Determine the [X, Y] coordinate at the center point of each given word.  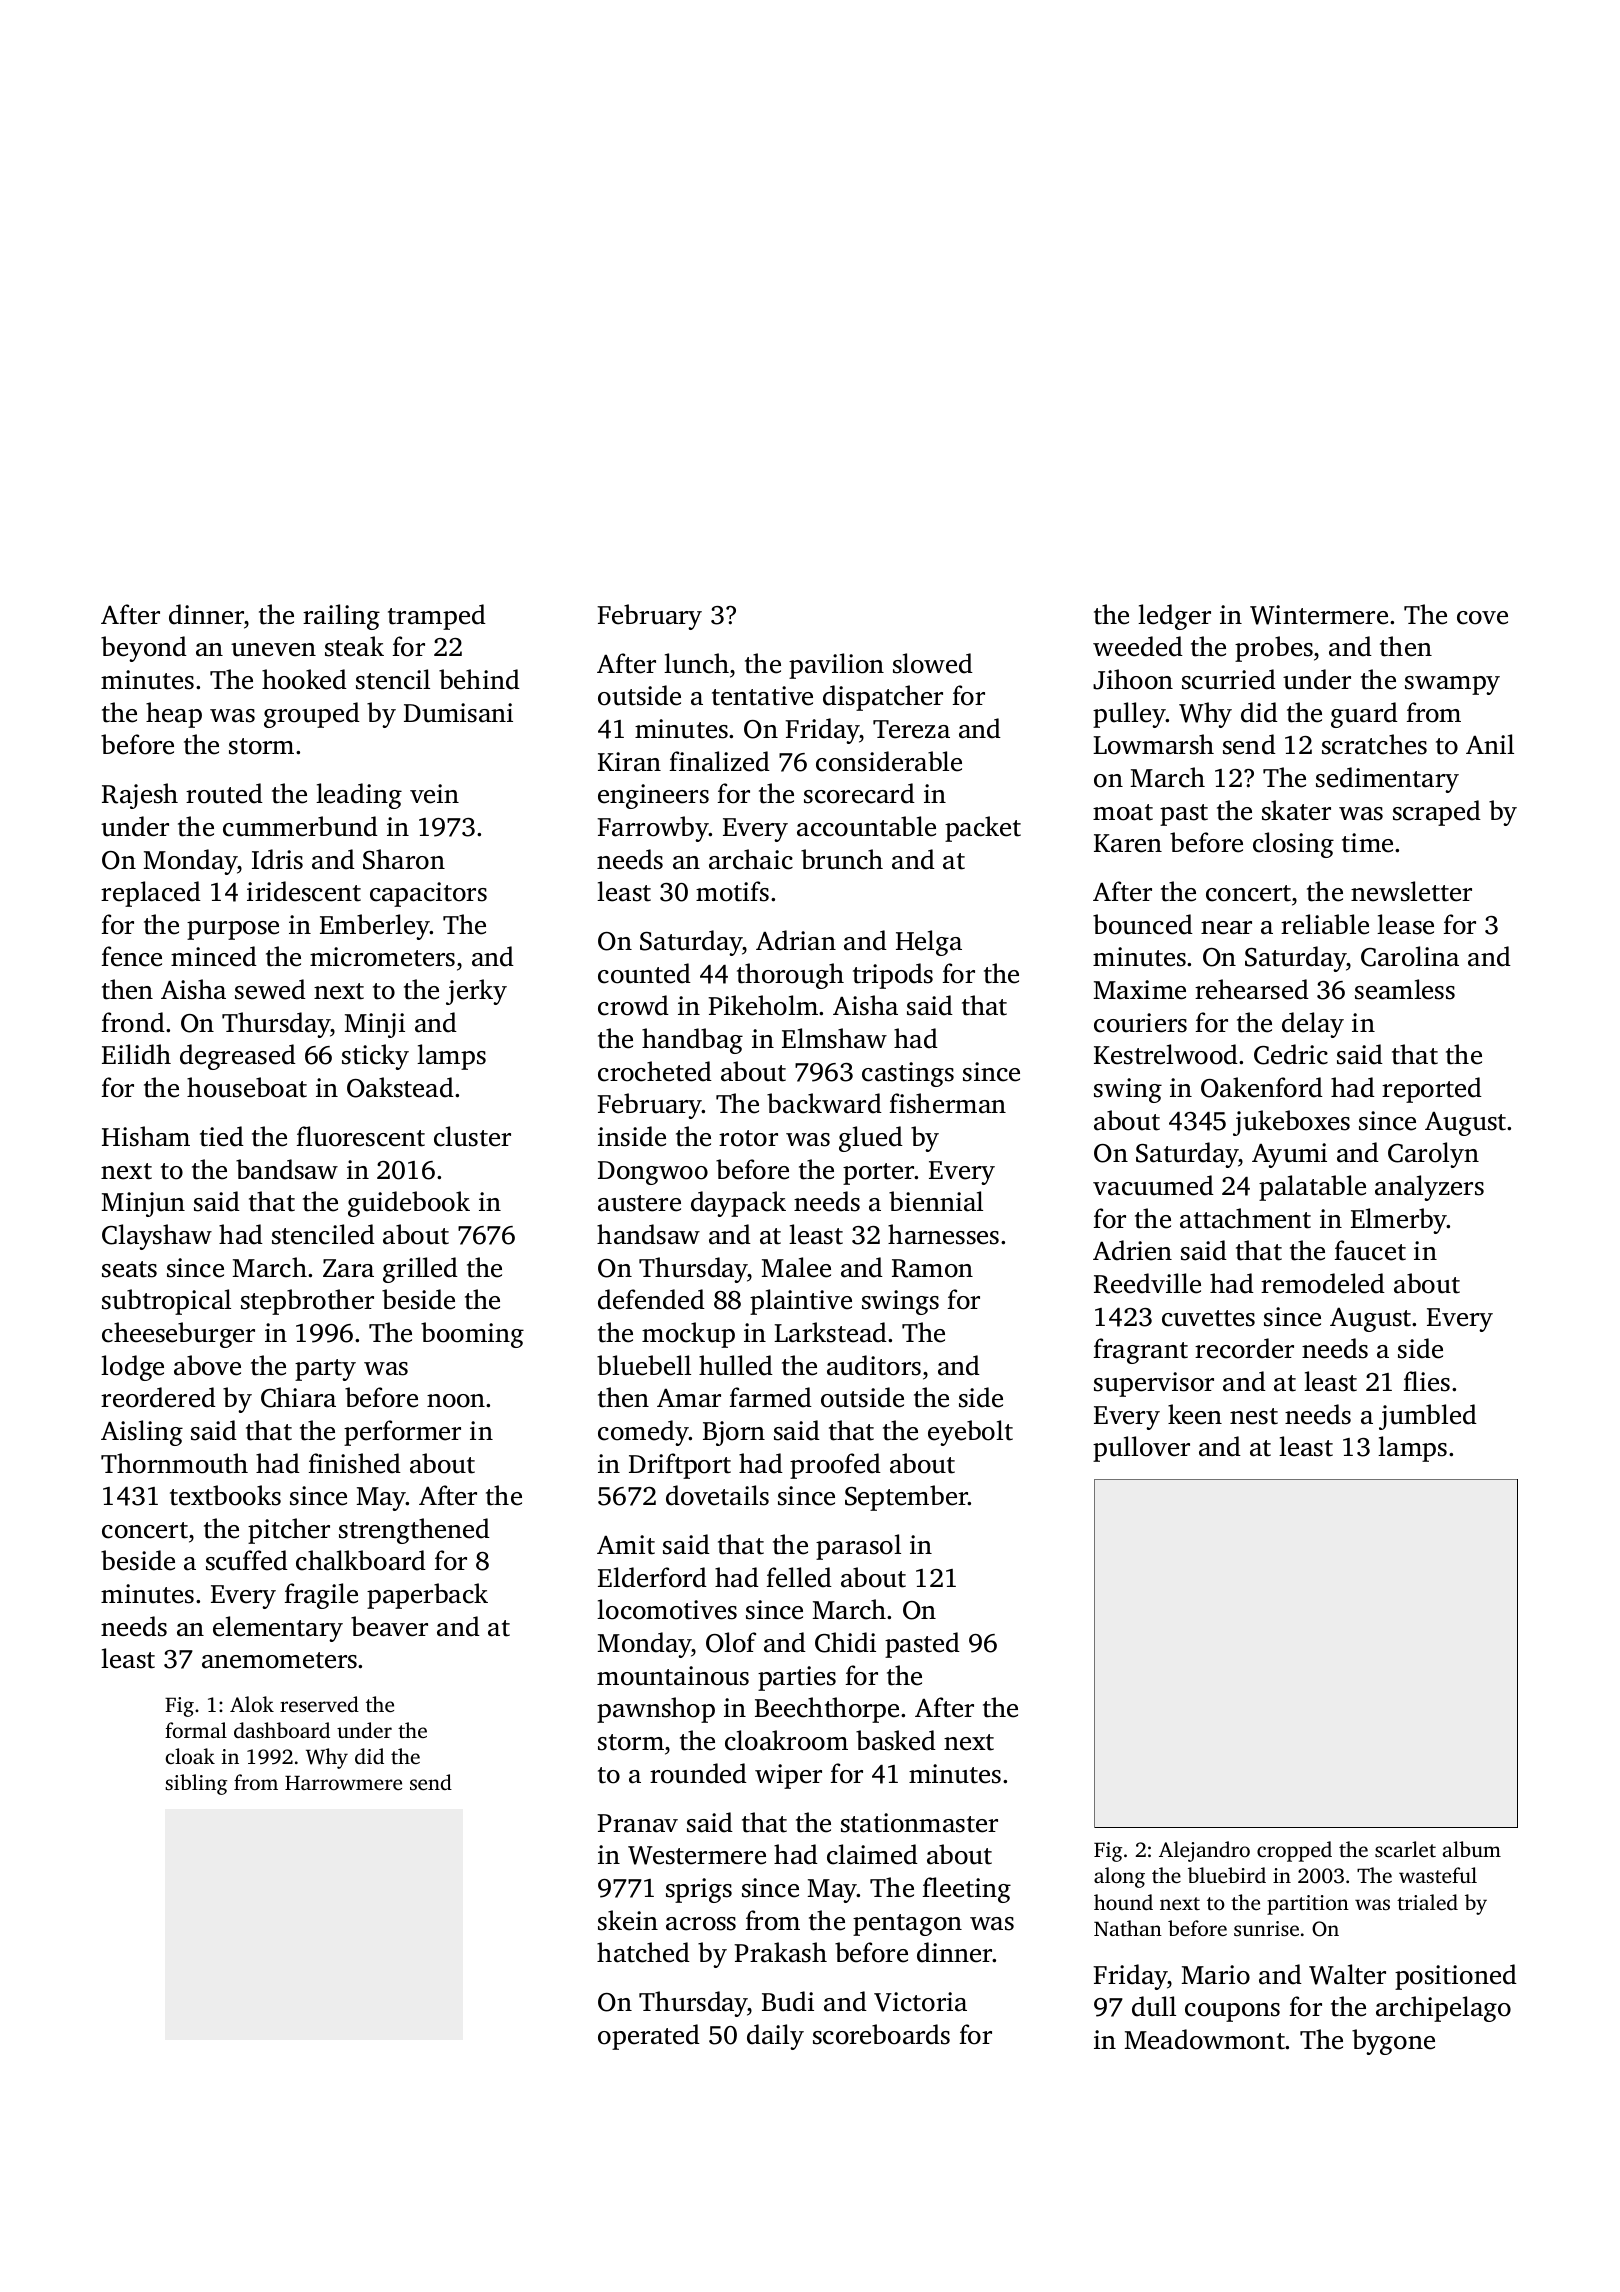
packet [983, 829]
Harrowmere [343, 1782]
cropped [1294, 1851]
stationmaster [919, 1823]
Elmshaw [834, 1038]
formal [196, 1730]
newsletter [1411, 891]
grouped [312, 715]
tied [222, 1136]
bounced [1143, 924]
